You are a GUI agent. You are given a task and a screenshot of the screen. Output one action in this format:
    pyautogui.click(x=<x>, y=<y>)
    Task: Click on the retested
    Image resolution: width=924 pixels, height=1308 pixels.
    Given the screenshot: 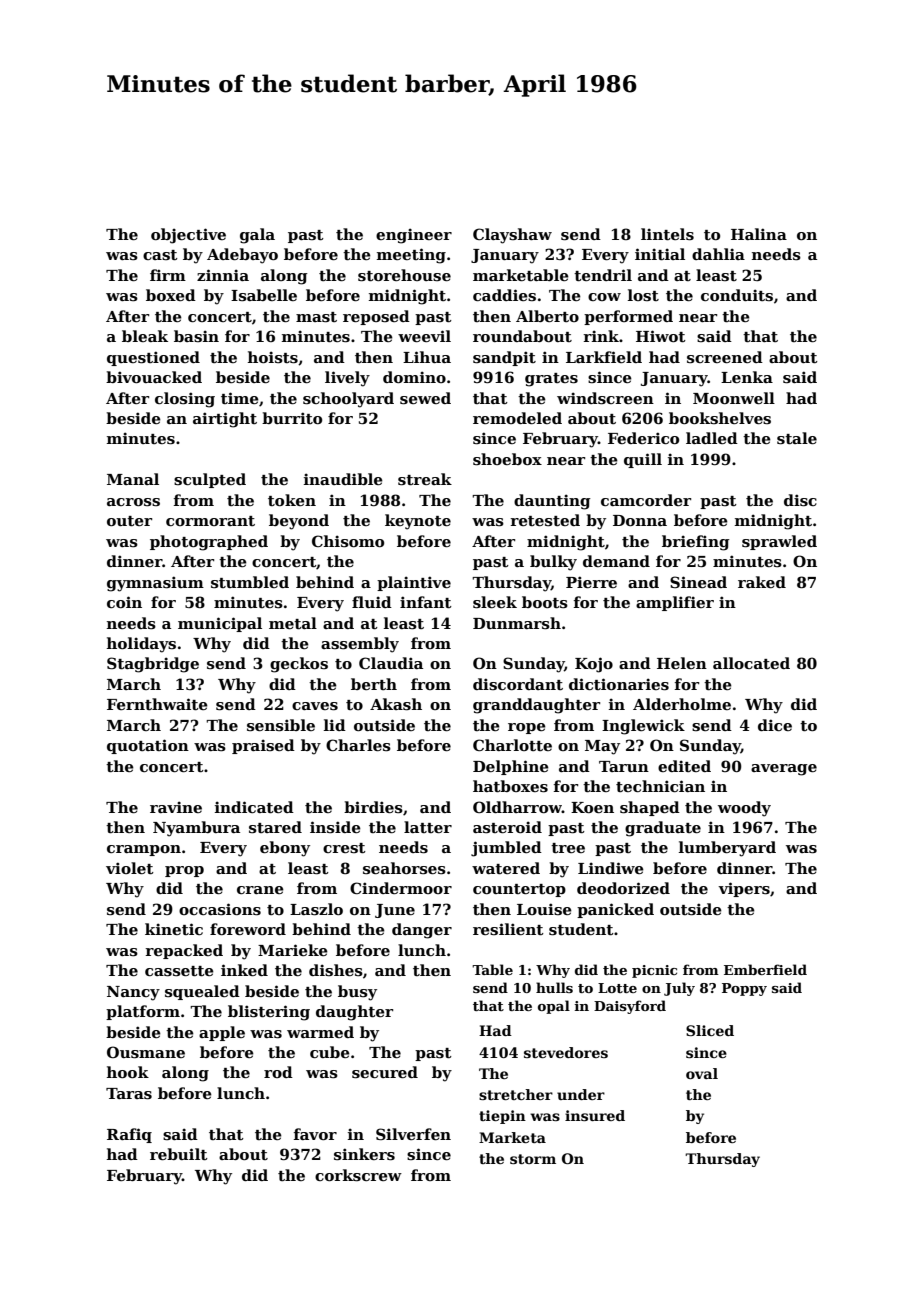 What is the action you would take?
    pyautogui.click(x=545, y=520)
